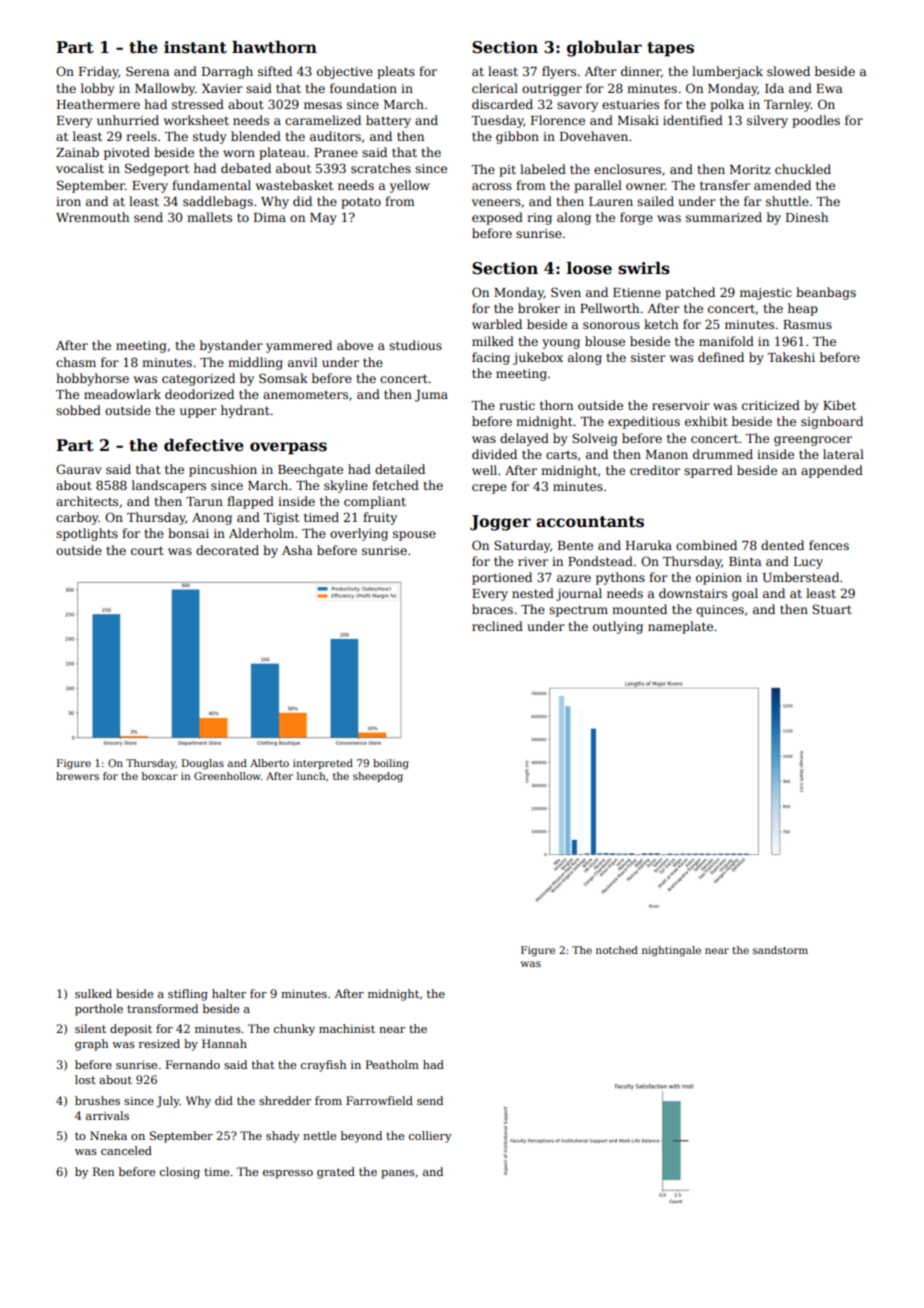  What do you see at coordinates (203, 764) in the document?
I see `Douglas` at bounding box center [203, 764].
